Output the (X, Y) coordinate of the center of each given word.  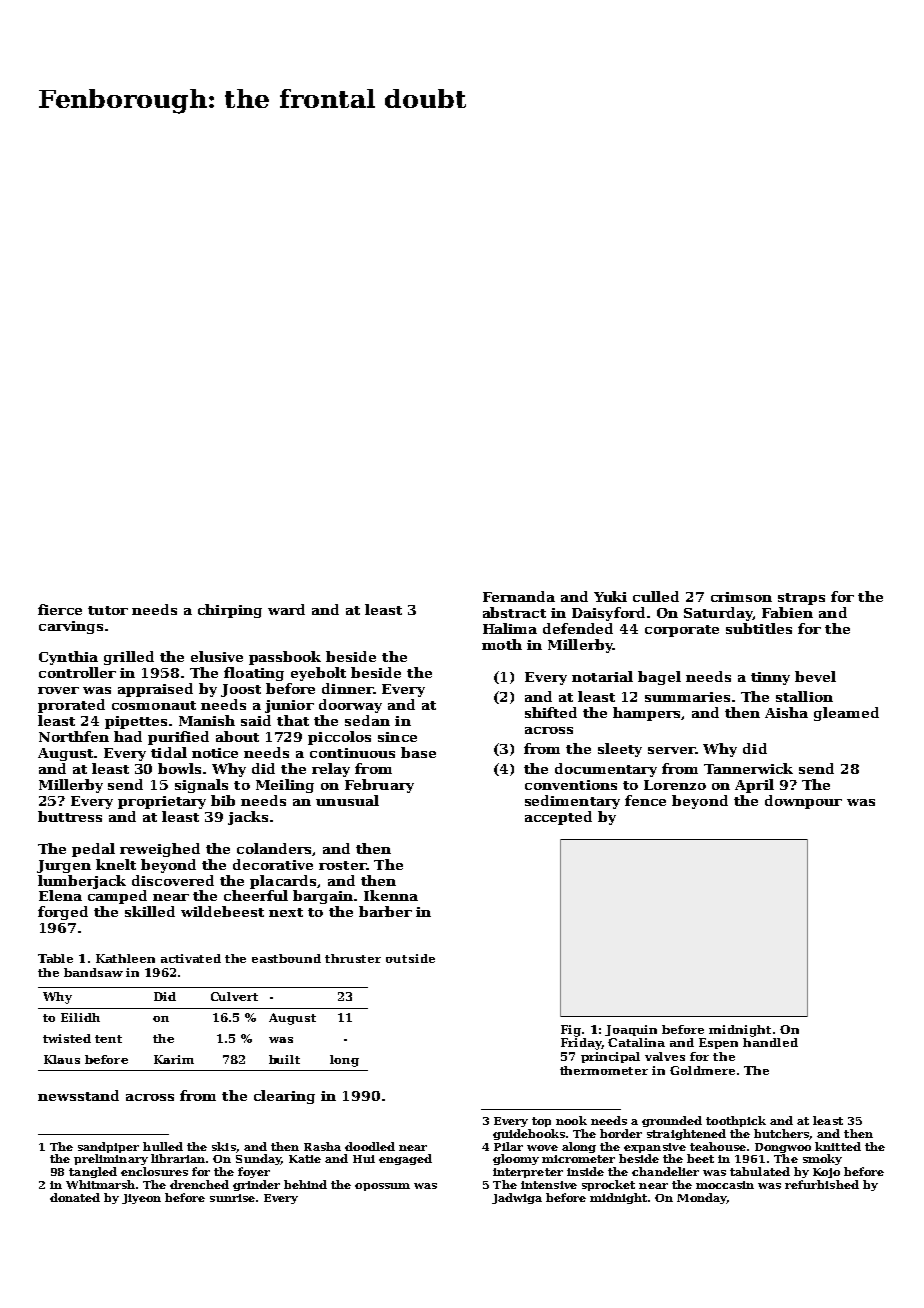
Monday (701, 1198)
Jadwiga (517, 1198)
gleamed (846, 714)
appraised (155, 690)
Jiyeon (141, 1199)
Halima (510, 628)
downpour (803, 802)
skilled (150, 911)
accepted (558, 818)
